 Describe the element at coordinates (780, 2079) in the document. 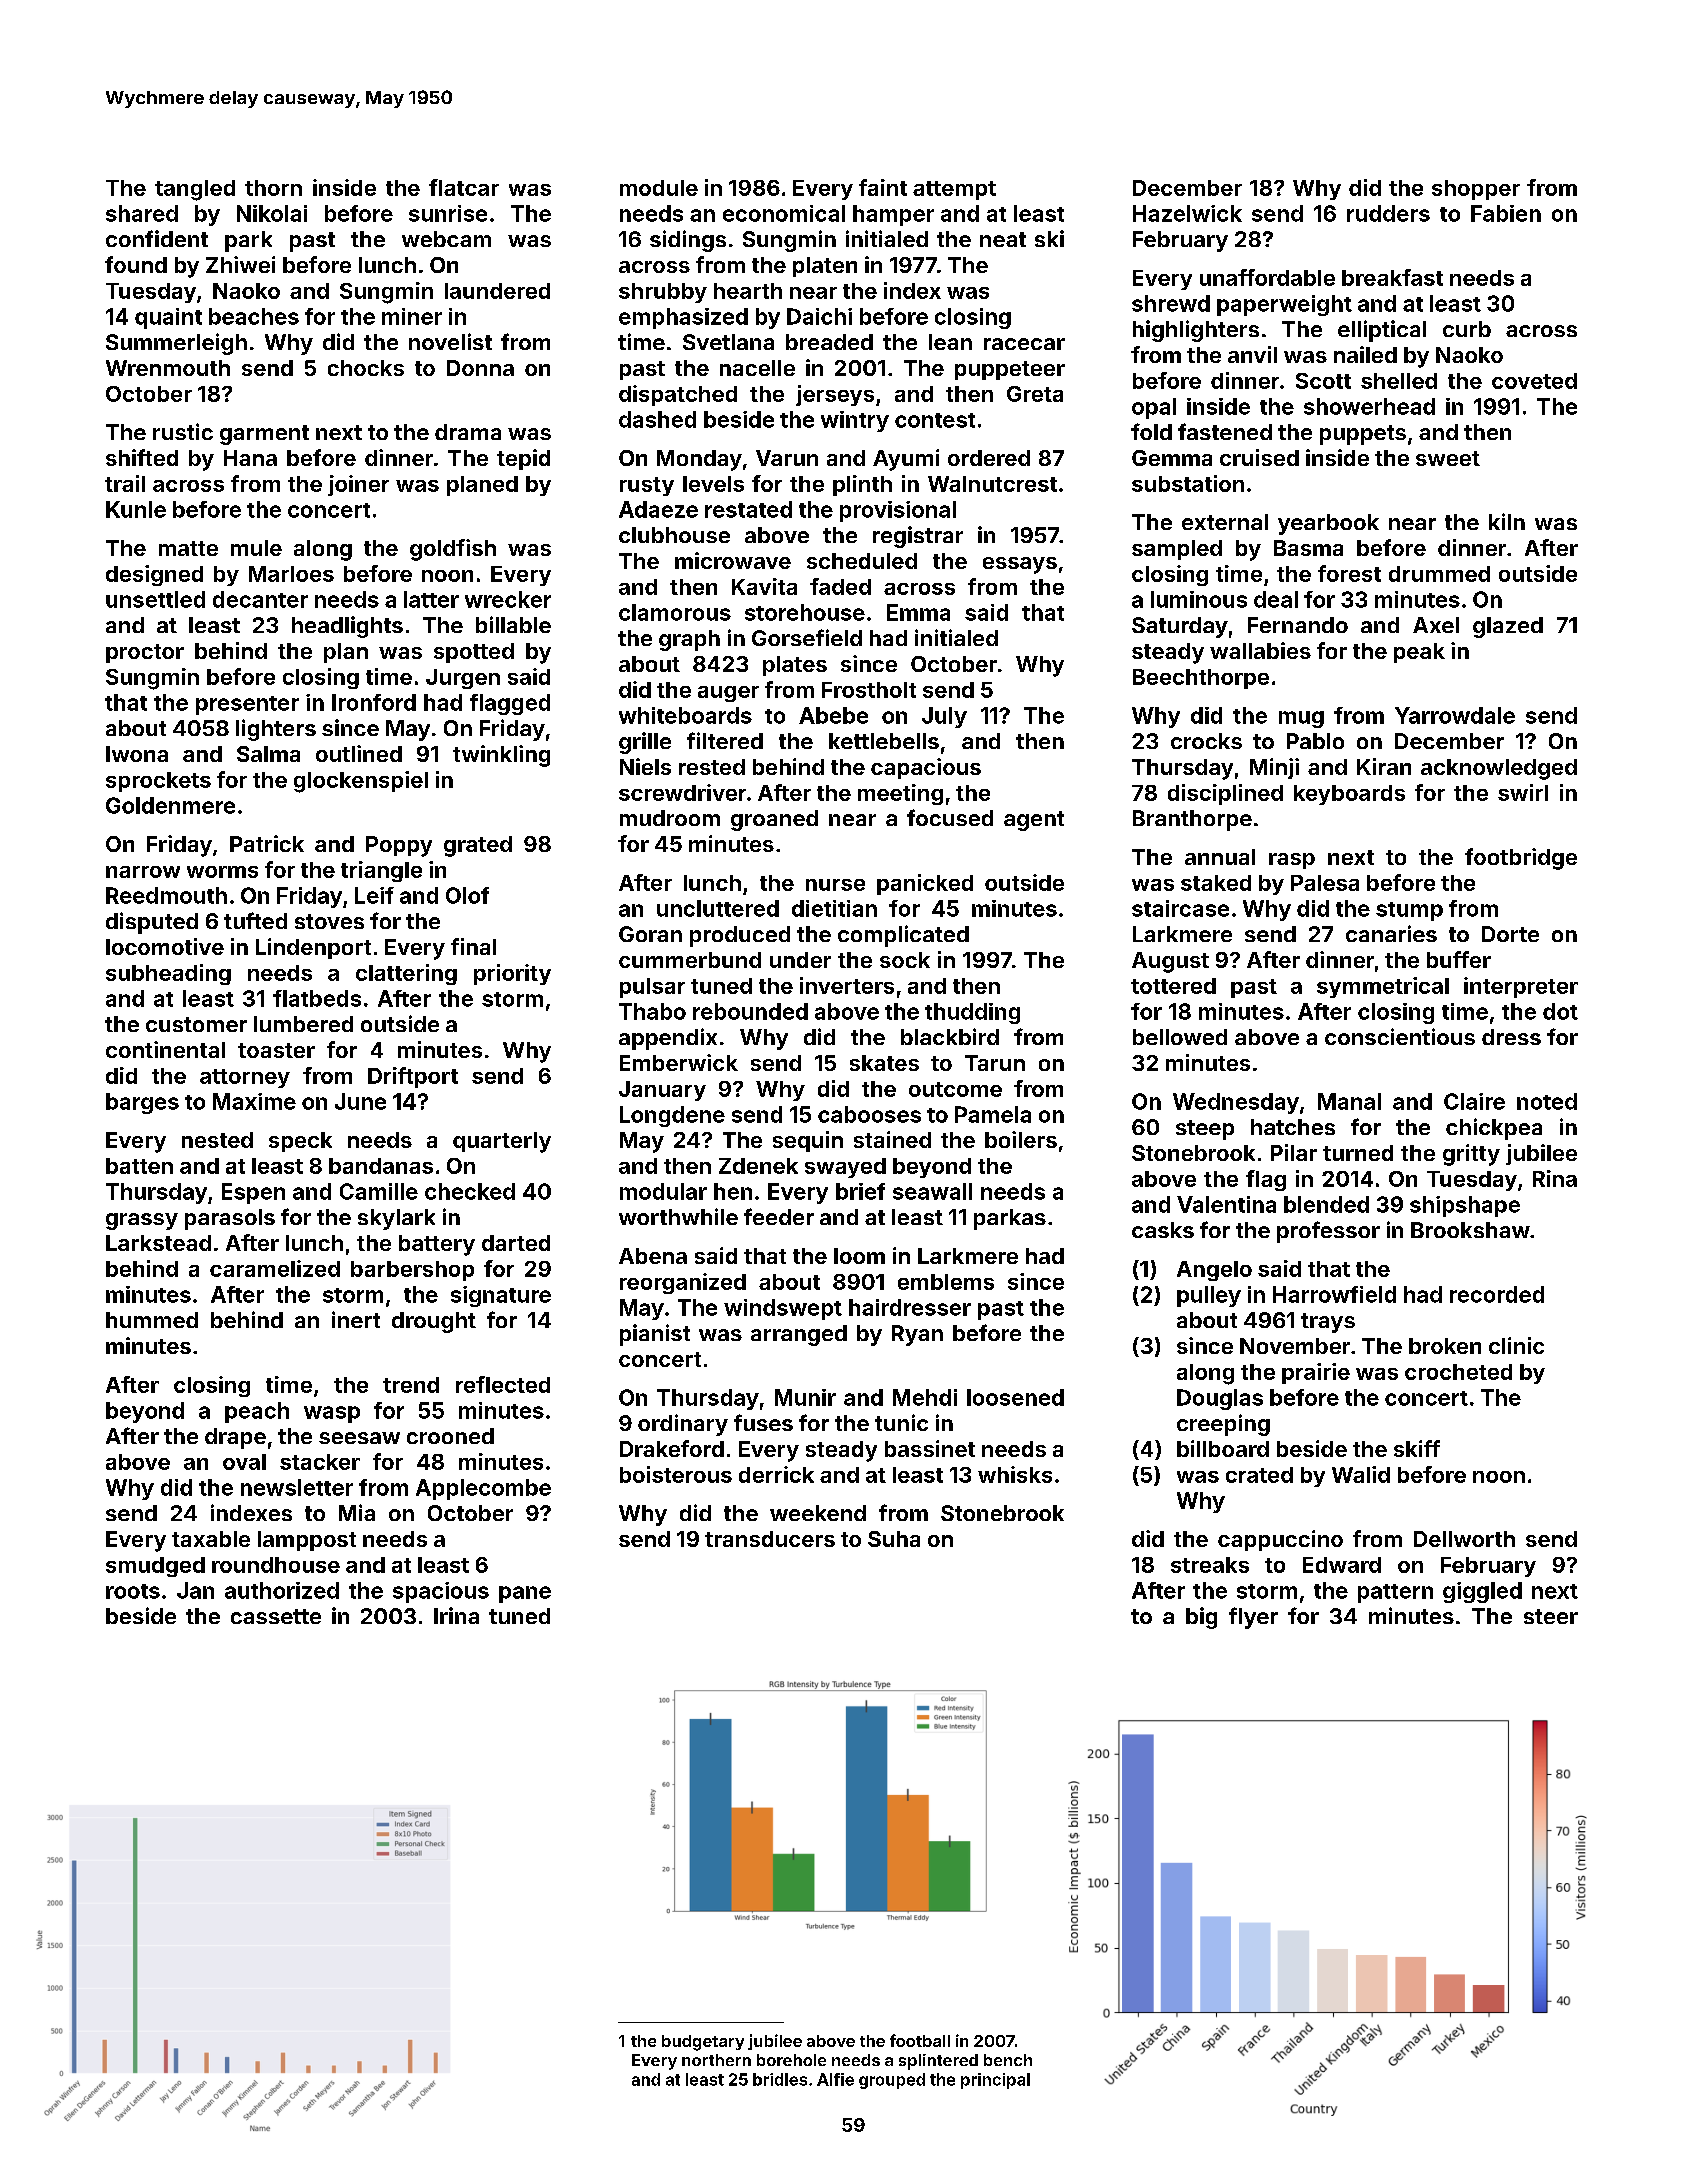

I see `bridles` at that location.
